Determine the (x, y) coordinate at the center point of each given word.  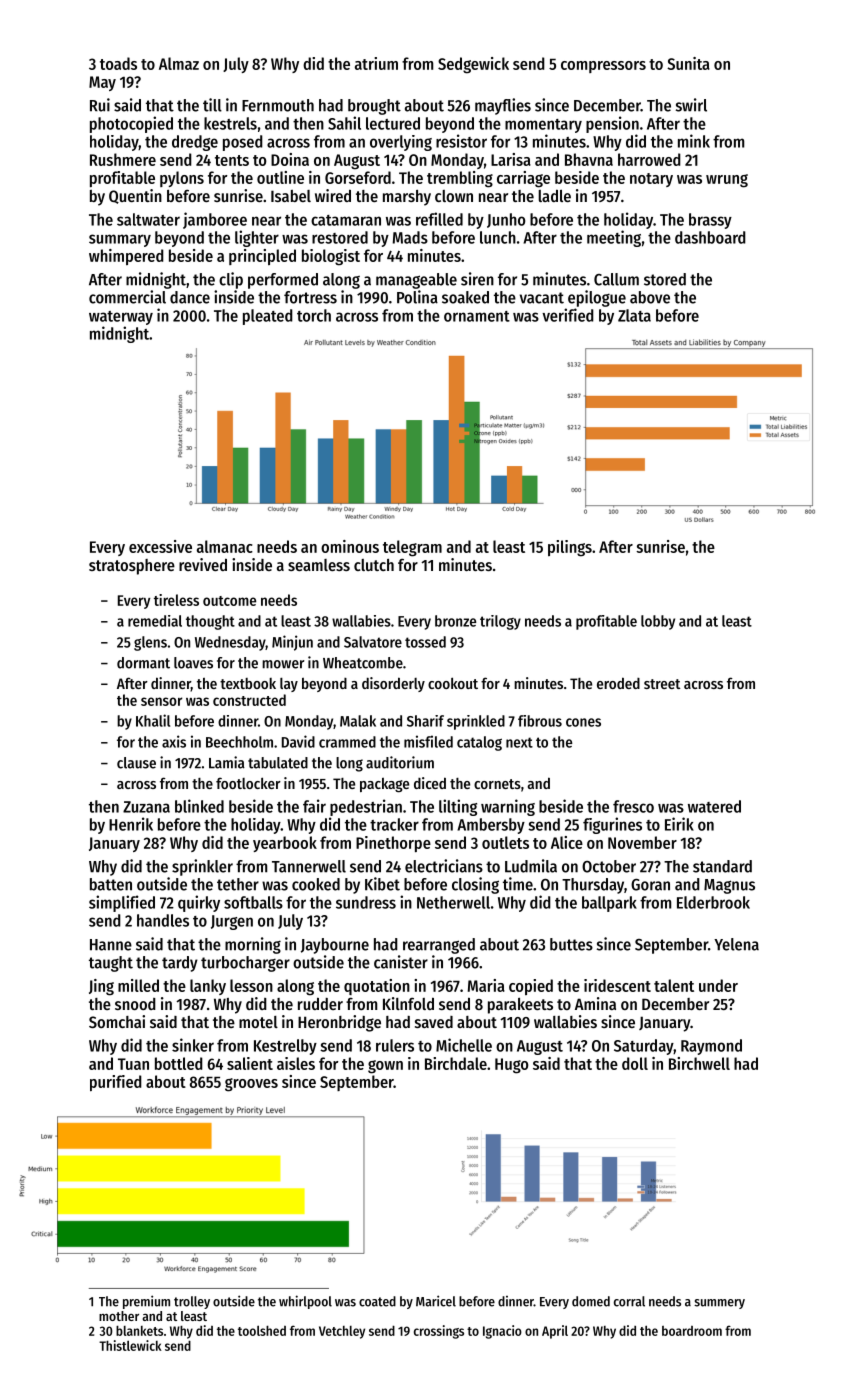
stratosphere (132, 567)
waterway (121, 318)
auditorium (400, 762)
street (662, 684)
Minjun (292, 643)
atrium (376, 63)
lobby (658, 622)
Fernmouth (278, 105)
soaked (465, 297)
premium (146, 1302)
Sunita (688, 63)
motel (258, 1022)
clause (136, 763)
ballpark (609, 904)
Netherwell (453, 902)
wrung (727, 181)
